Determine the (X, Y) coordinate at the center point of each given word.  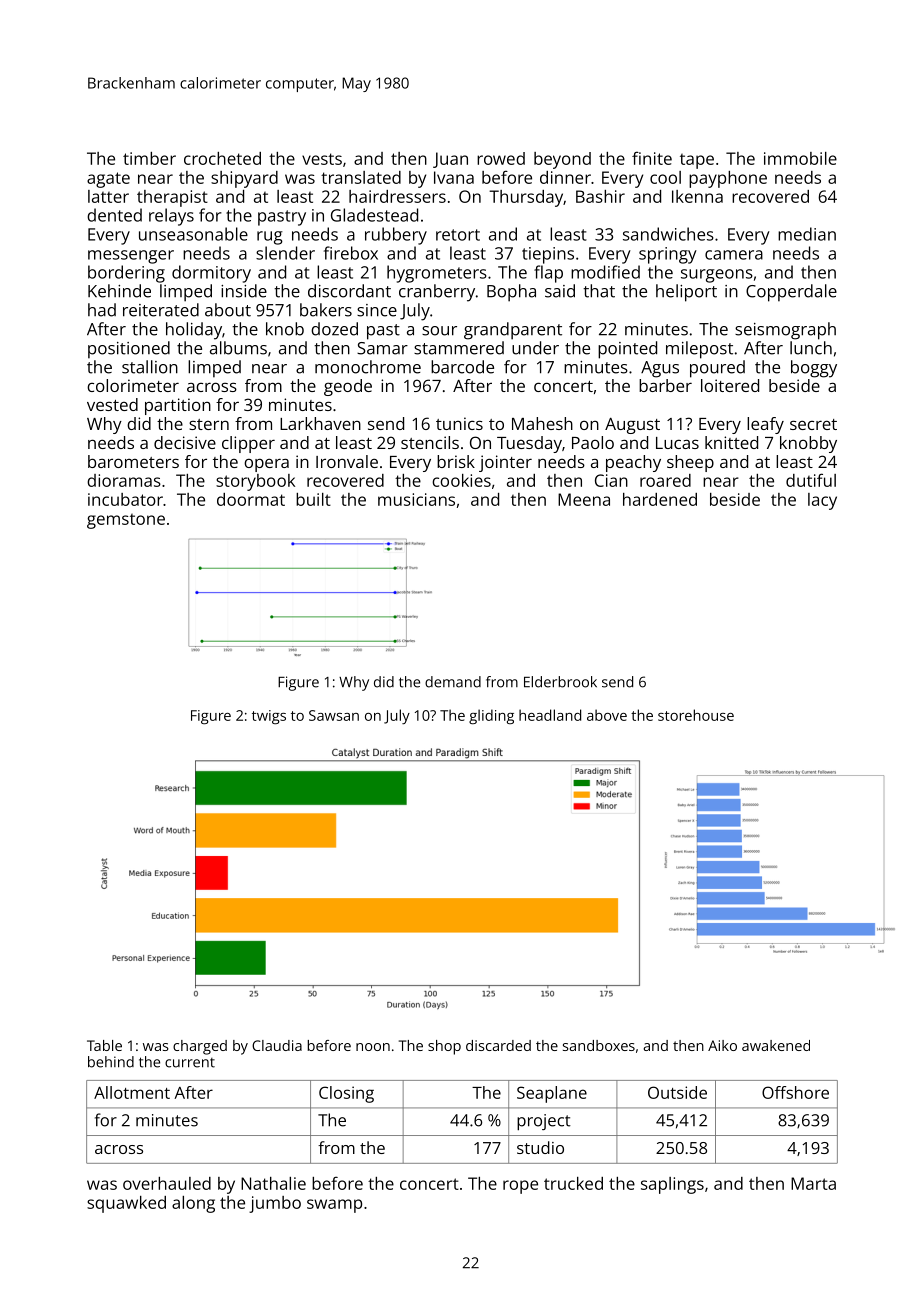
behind (111, 1062)
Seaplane (552, 1094)
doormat (251, 499)
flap (548, 274)
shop (444, 1047)
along (193, 1204)
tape (697, 161)
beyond (562, 160)
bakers (326, 310)
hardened (660, 499)
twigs (269, 717)
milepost (699, 350)
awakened (776, 1045)
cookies (461, 480)
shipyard (244, 179)
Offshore (795, 1092)
